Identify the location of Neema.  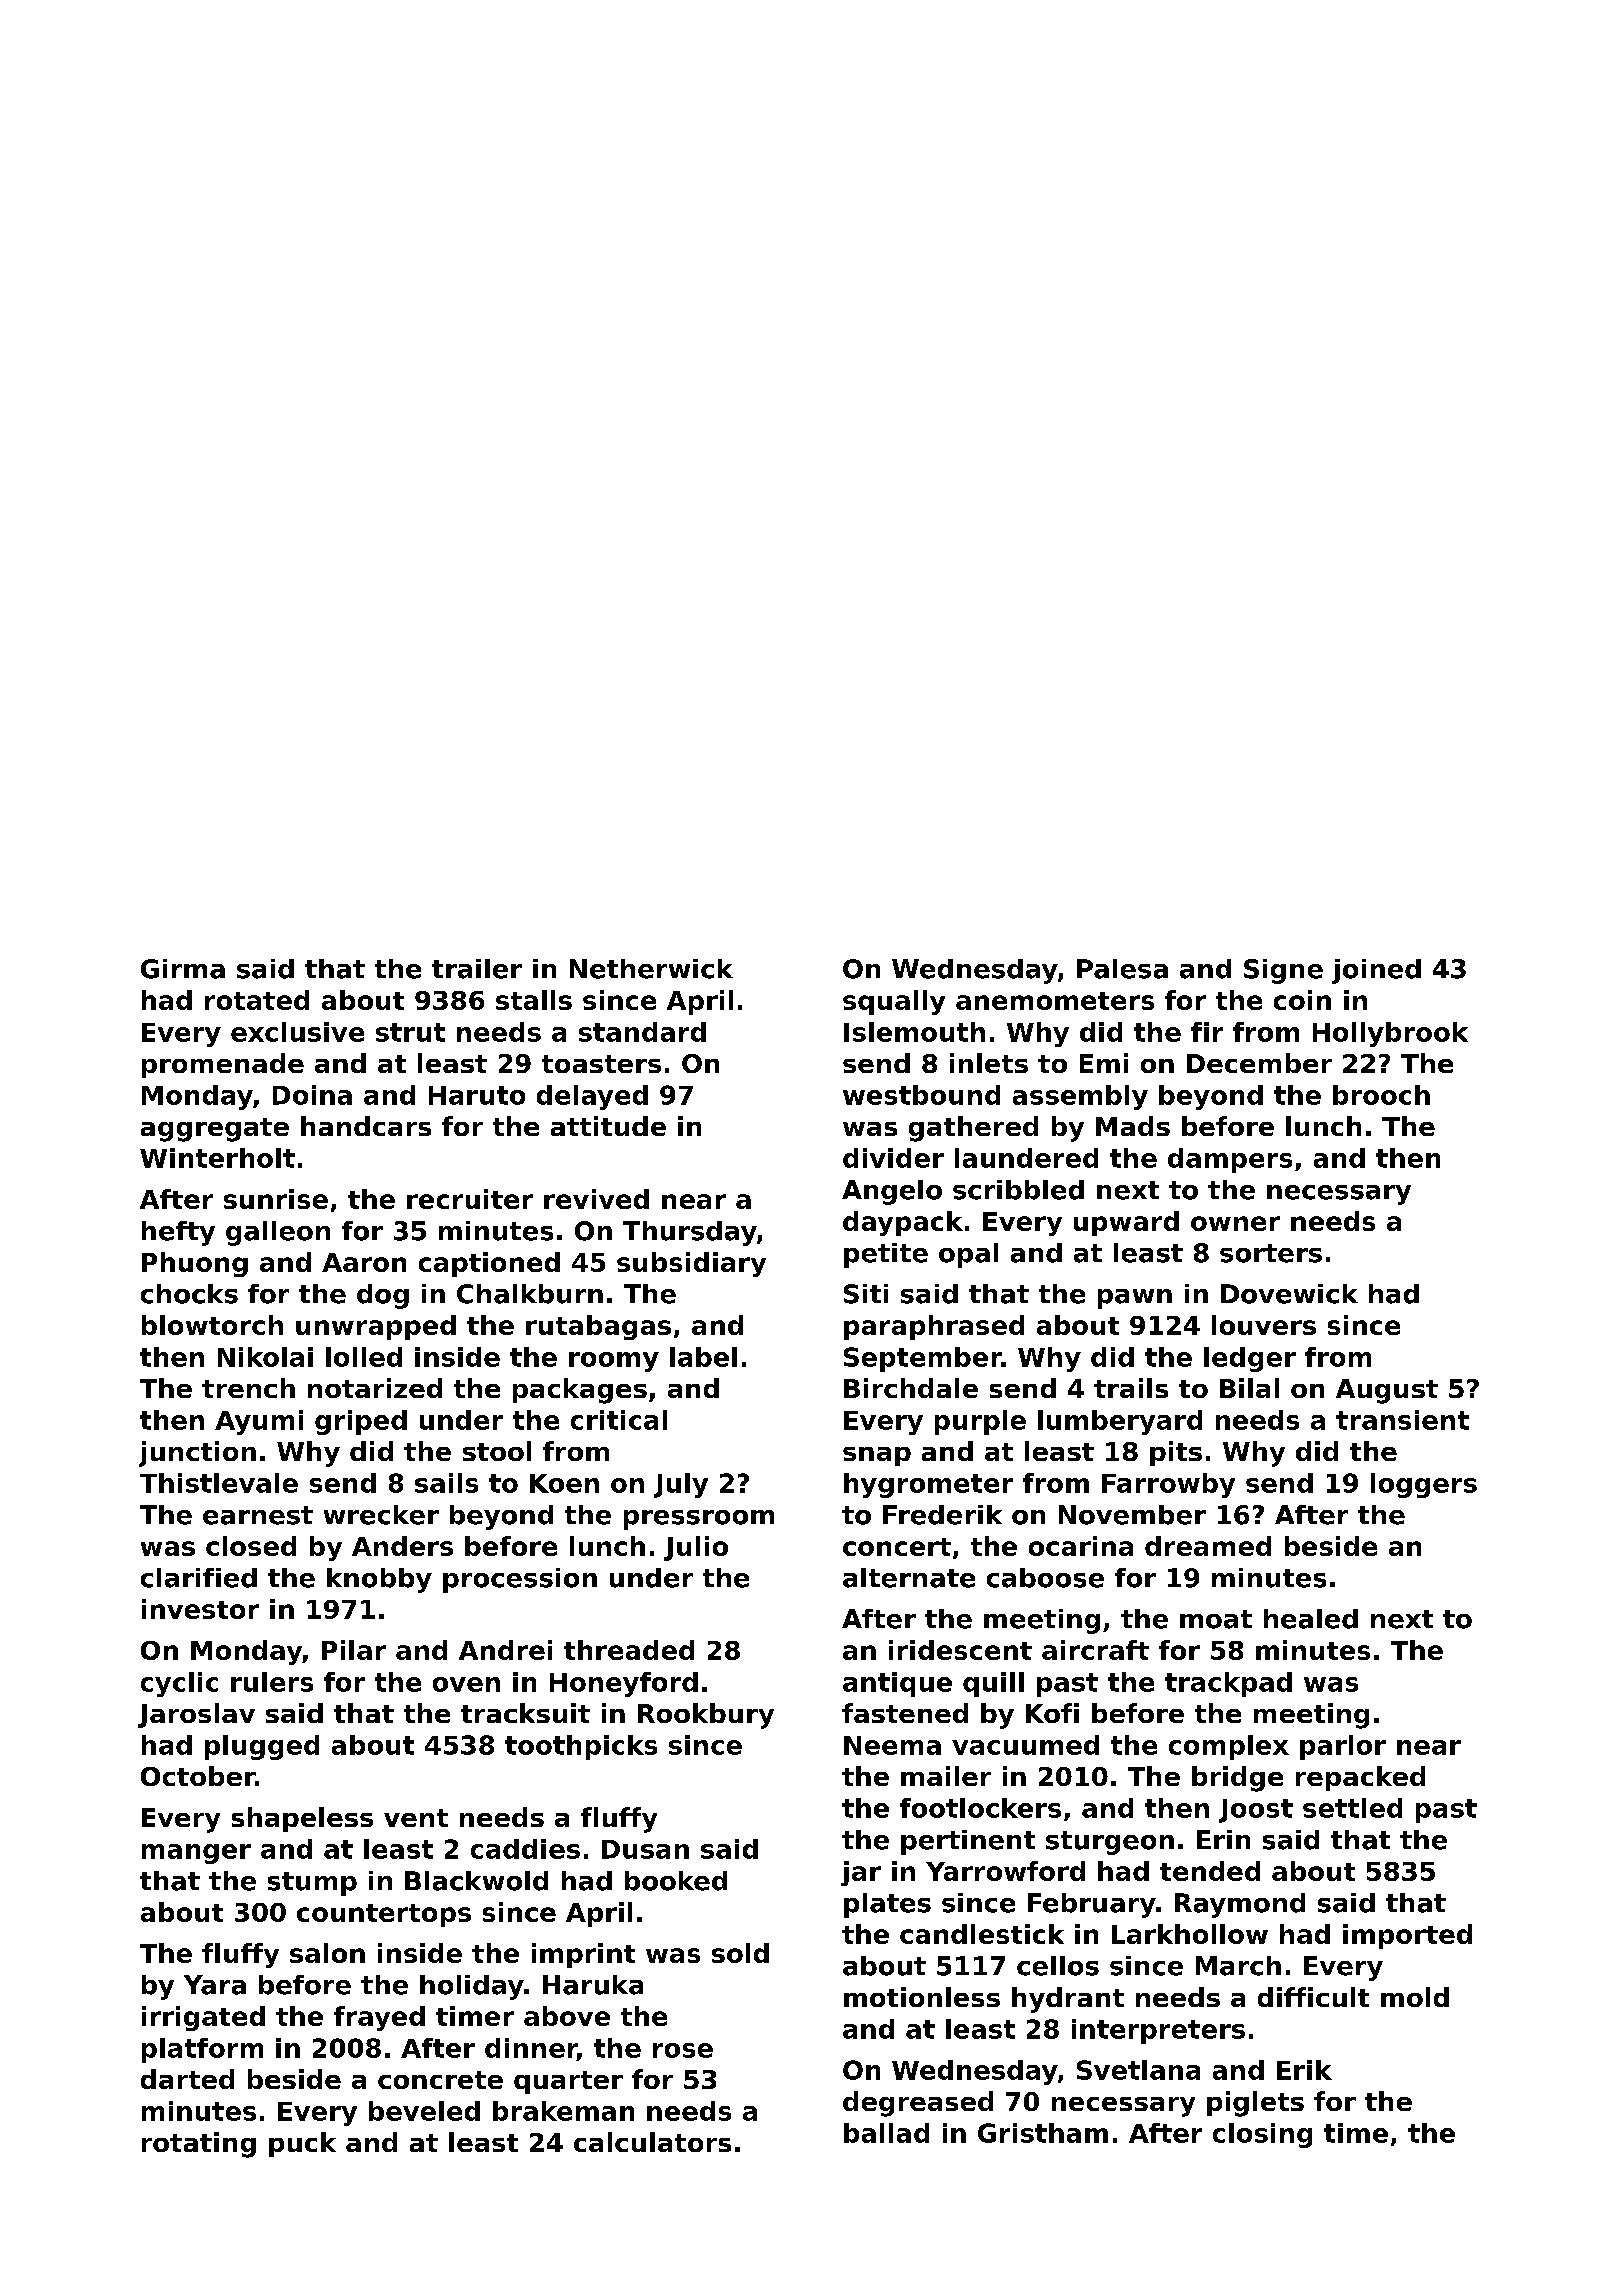
(892, 1745).
